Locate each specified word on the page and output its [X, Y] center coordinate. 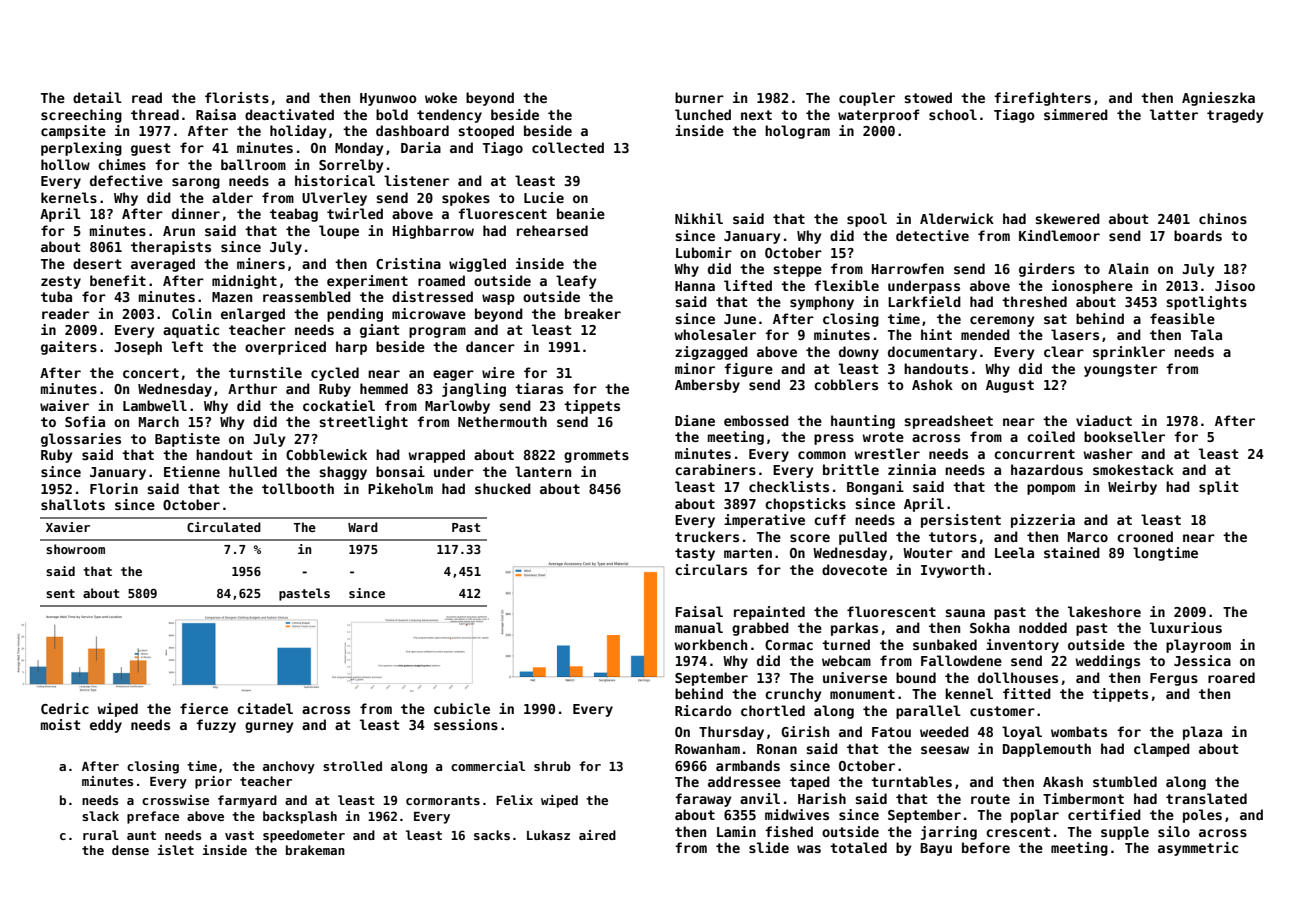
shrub [552, 766]
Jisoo [1235, 285]
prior [213, 782]
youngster [1120, 370]
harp [351, 348]
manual [699, 627]
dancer [490, 346]
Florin [114, 488]
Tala [1206, 334]
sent [60, 593]
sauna [965, 613]
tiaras [539, 388]
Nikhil [699, 218]
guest [150, 149]
